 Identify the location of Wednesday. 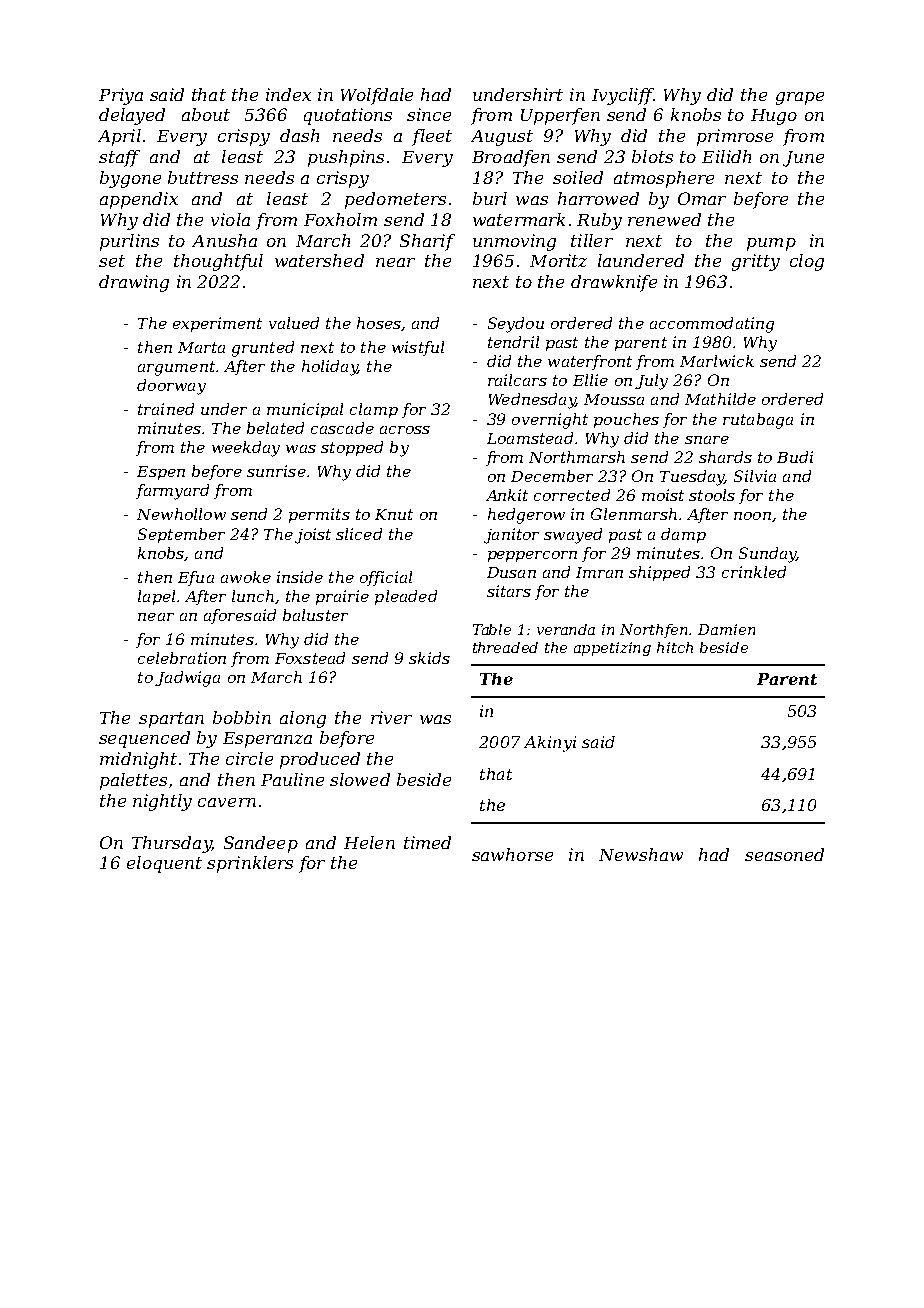
(532, 401).
